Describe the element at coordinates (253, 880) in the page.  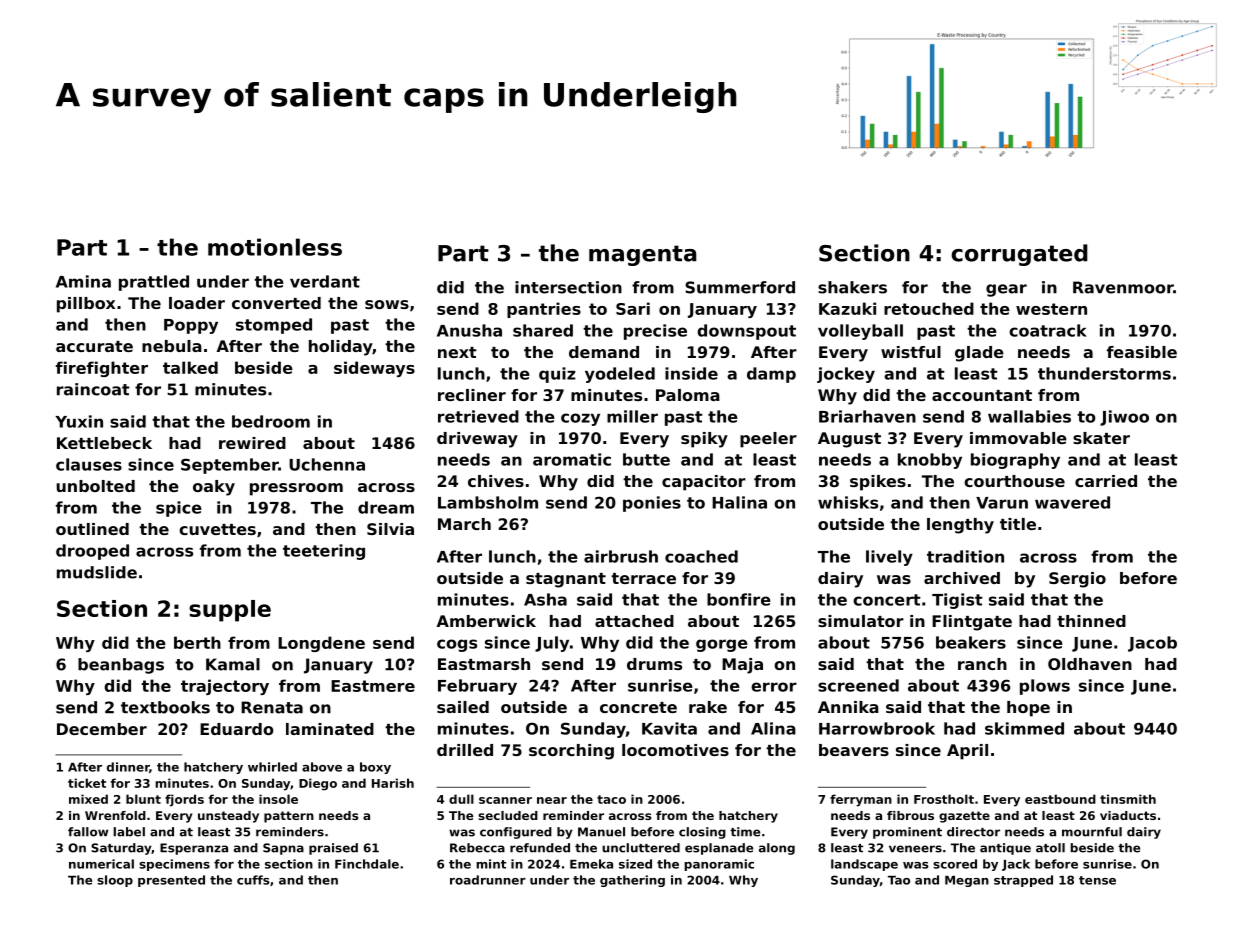
I see `cuffs` at that location.
